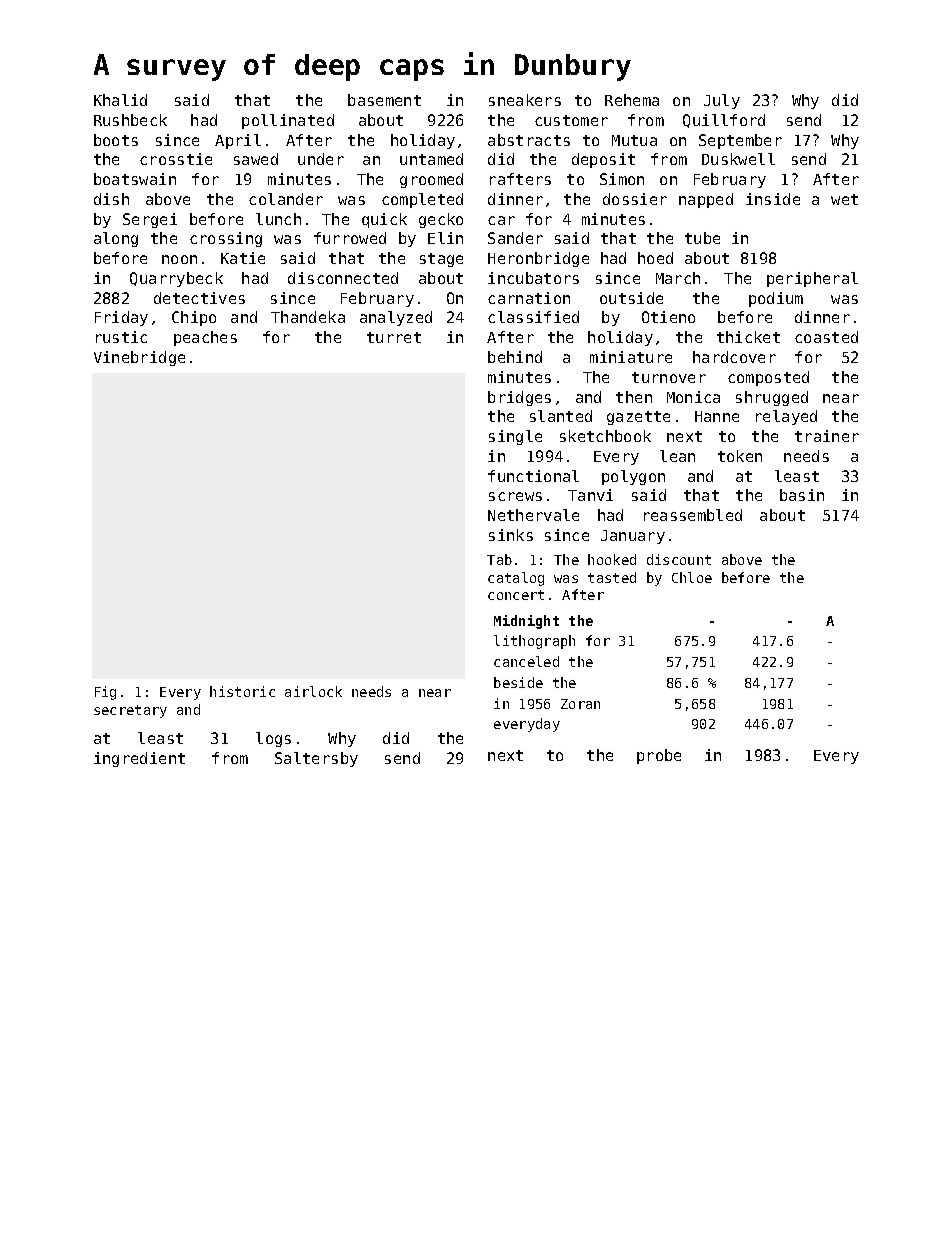 Image resolution: width=952 pixels, height=1233 pixels. I want to click on Midnight, so click(526, 622).
